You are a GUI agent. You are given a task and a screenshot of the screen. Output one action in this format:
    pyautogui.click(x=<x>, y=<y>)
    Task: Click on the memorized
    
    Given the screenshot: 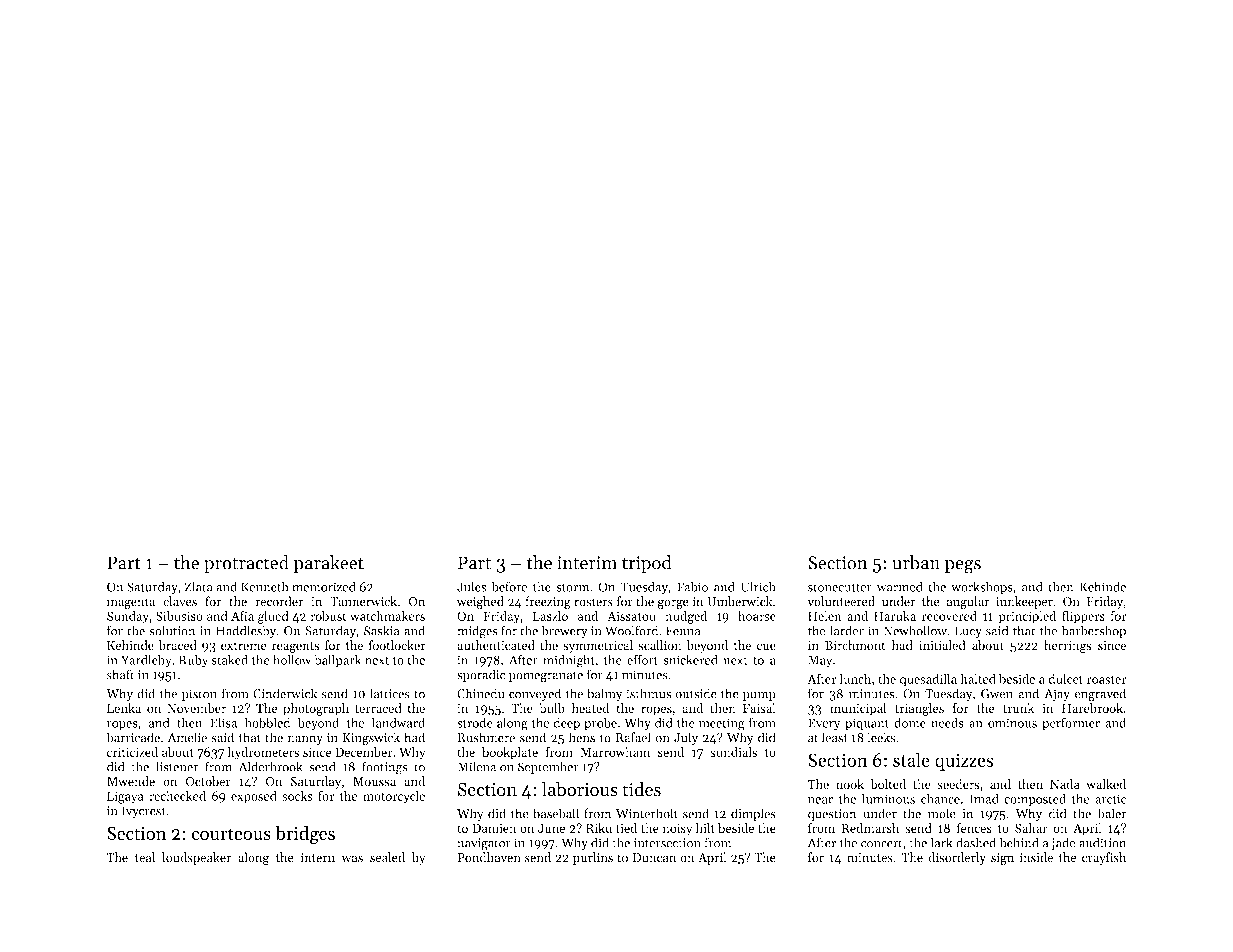 What is the action you would take?
    pyautogui.click(x=324, y=586)
